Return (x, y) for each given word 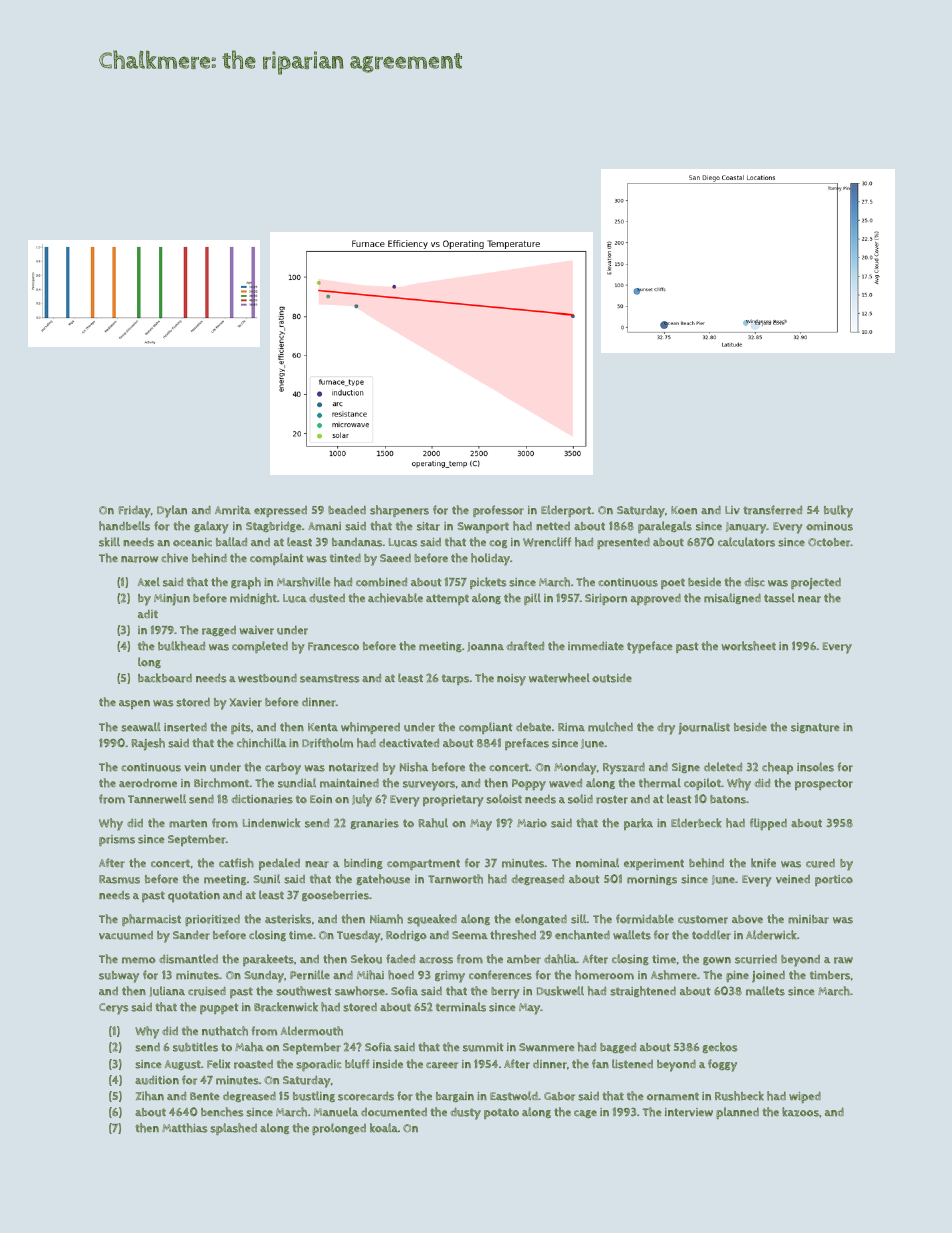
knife (763, 862)
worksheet (748, 646)
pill (532, 599)
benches (222, 1112)
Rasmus (119, 879)
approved (656, 599)
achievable (395, 598)
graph (246, 583)
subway (119, 977)
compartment (423, 864)
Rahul (433, 823)
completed (260, 647)
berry (505, 993)
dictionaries (262, 799)
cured (820, 863)
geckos (720, 1047)
